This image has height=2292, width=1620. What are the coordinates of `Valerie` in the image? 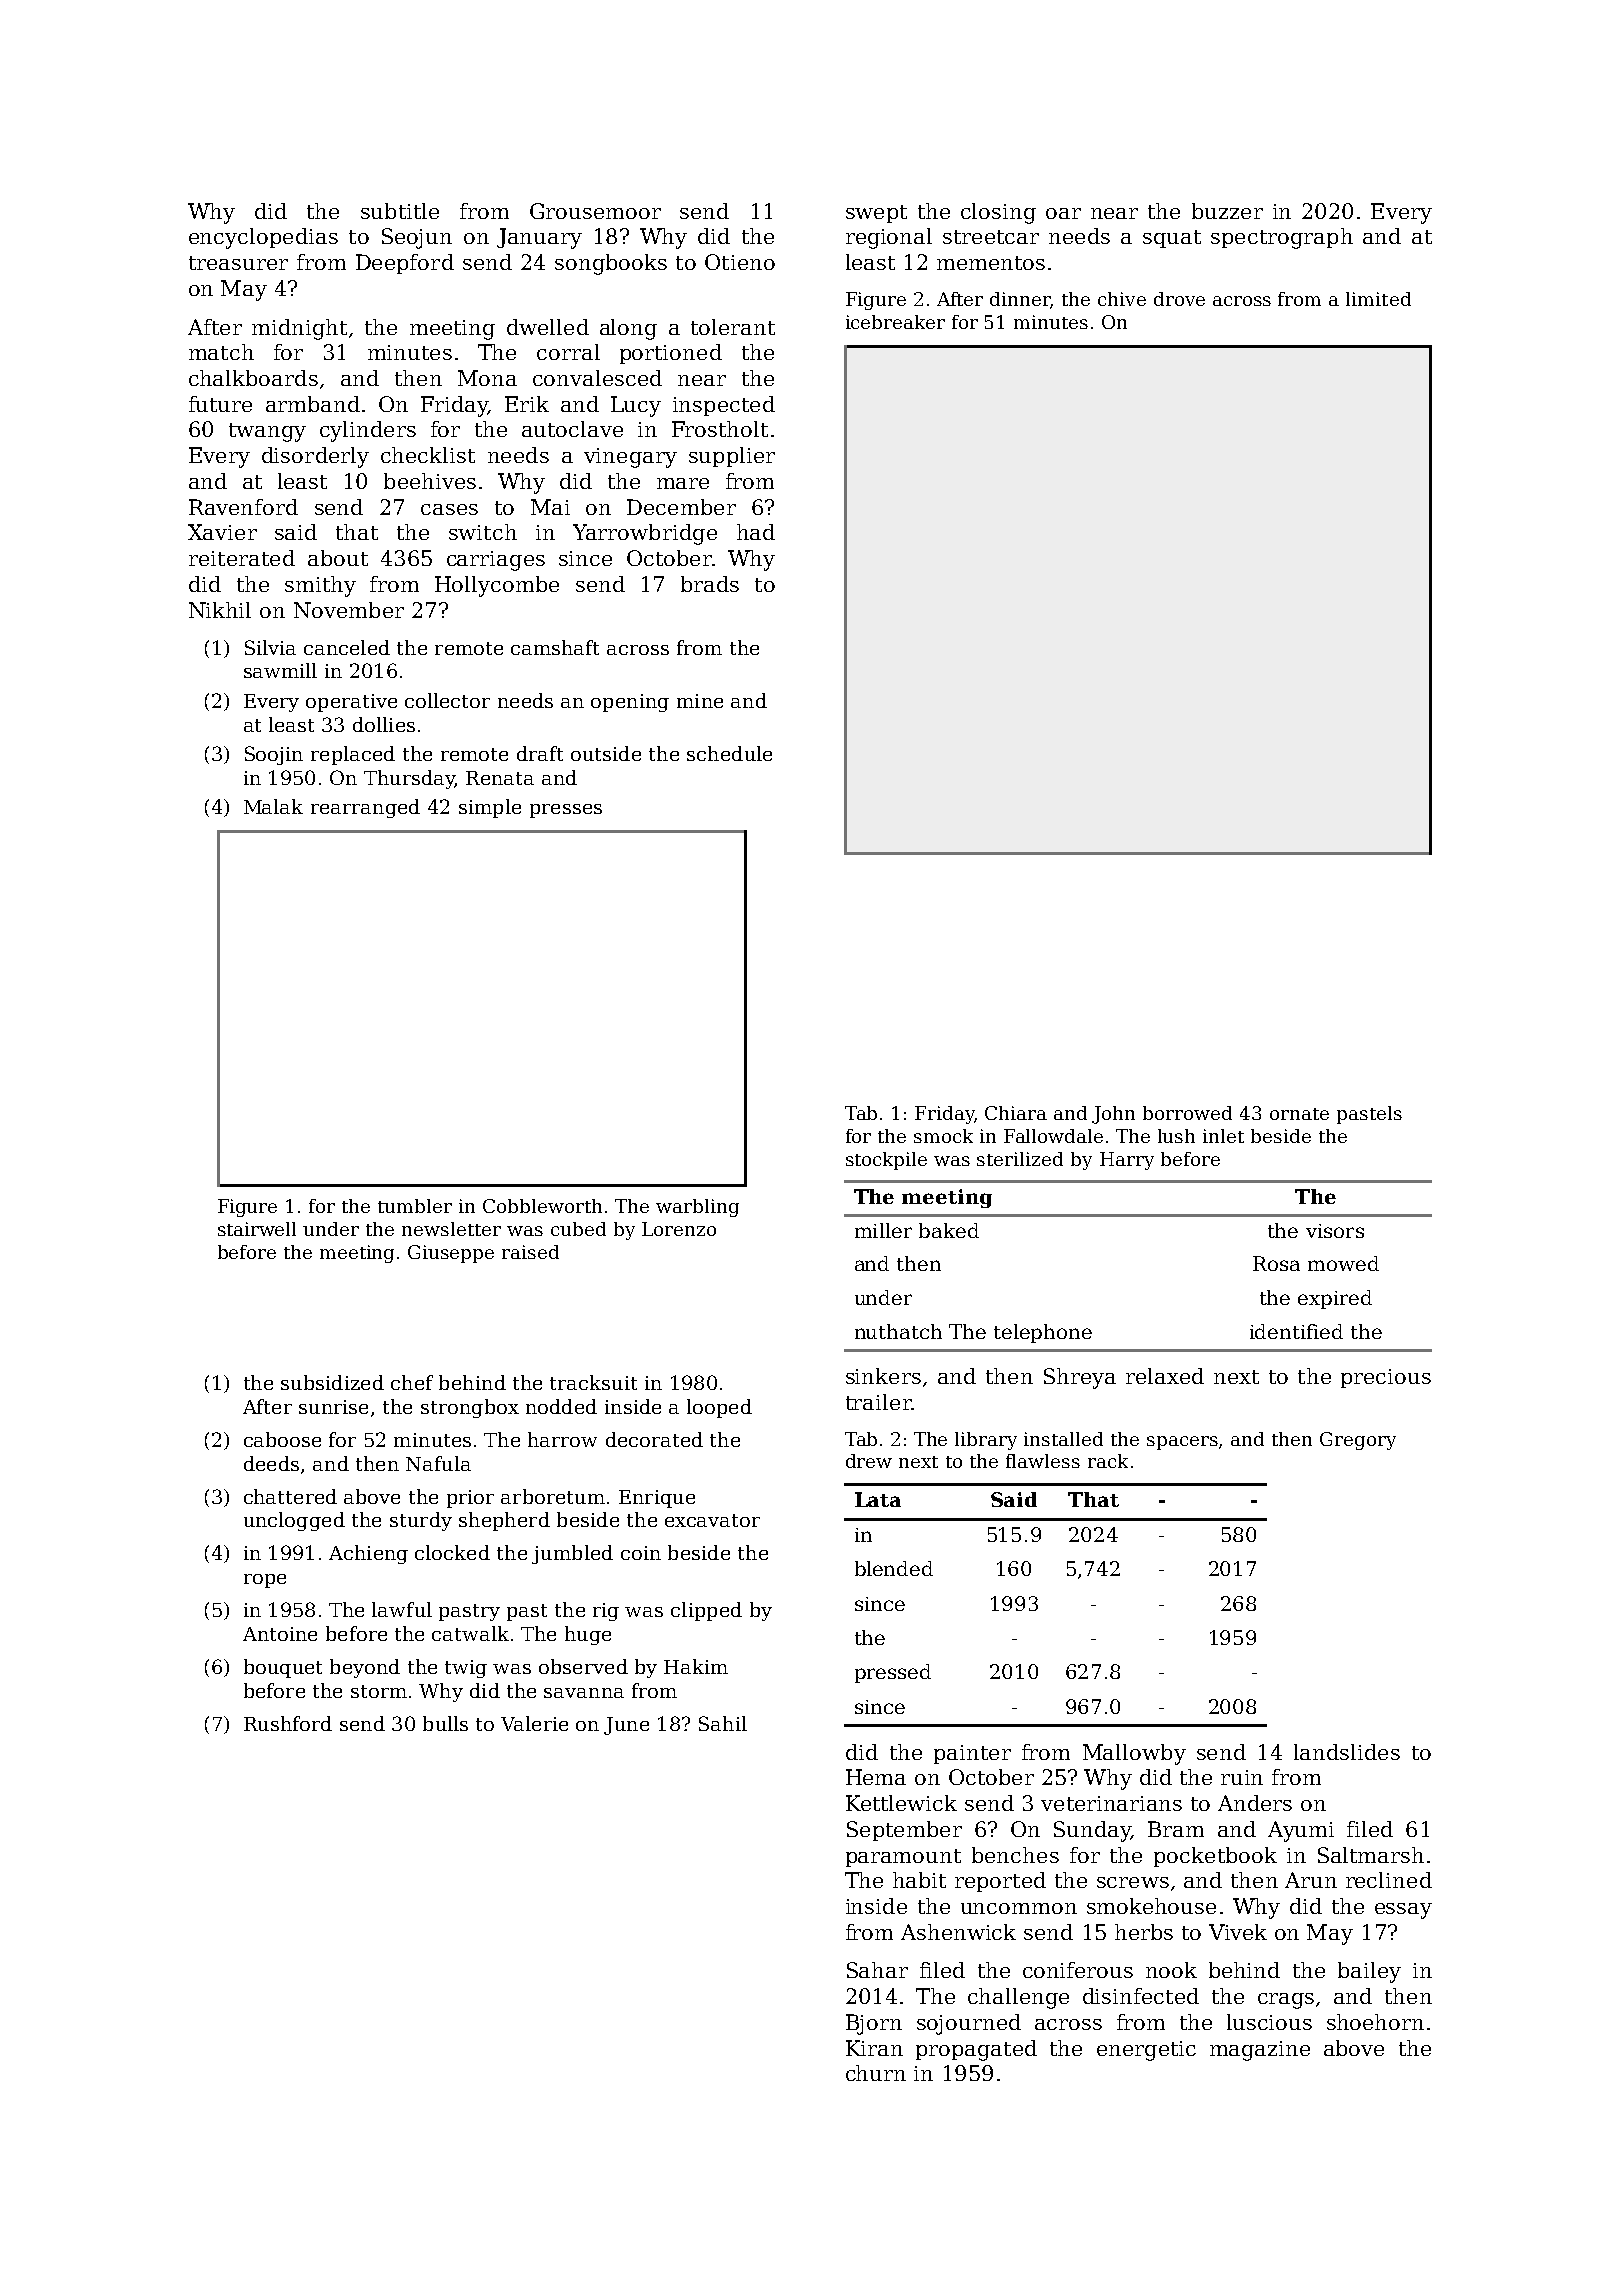 It's located at (534, 1723).
